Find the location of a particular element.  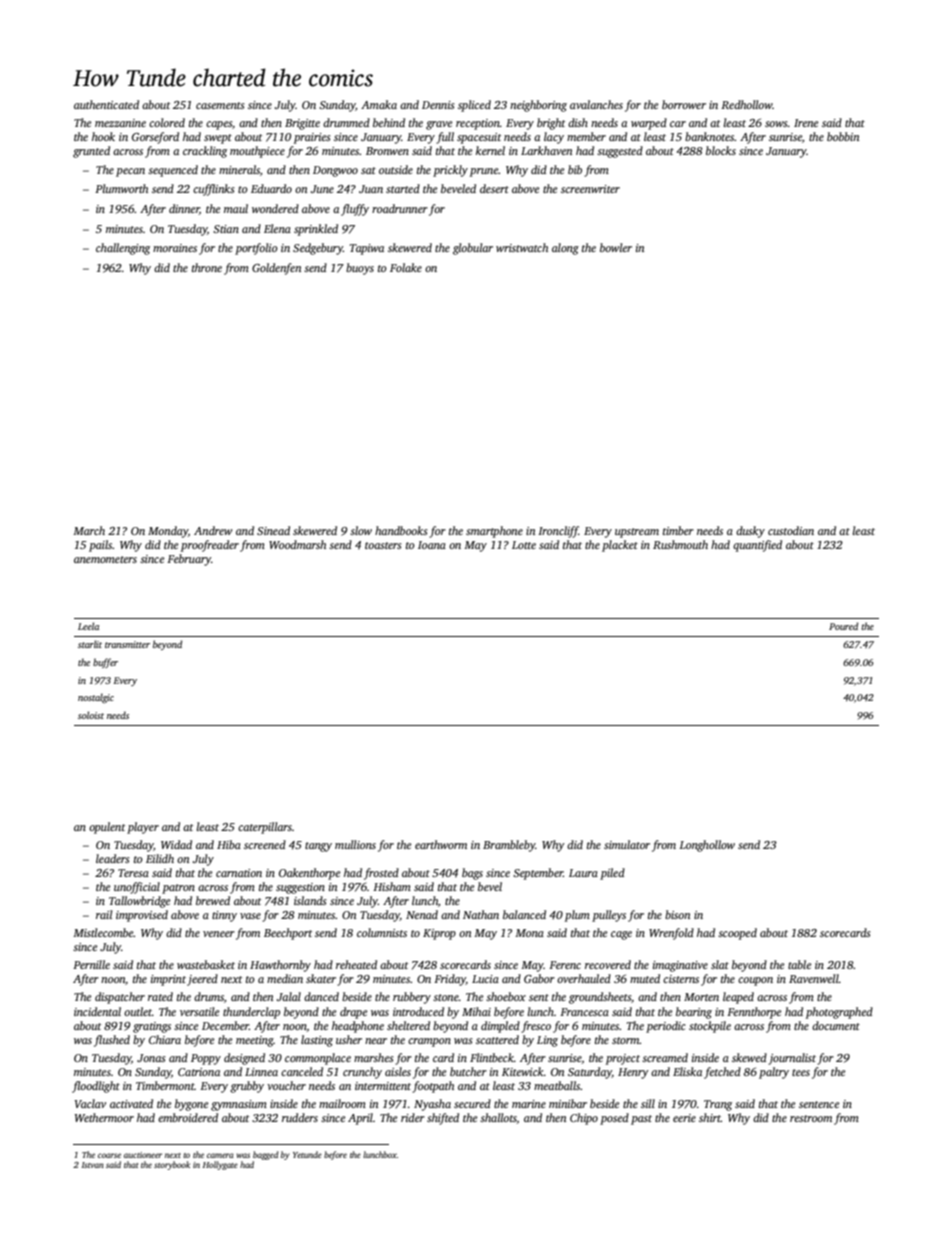

incidental is located at coordinates (97, 1011).
